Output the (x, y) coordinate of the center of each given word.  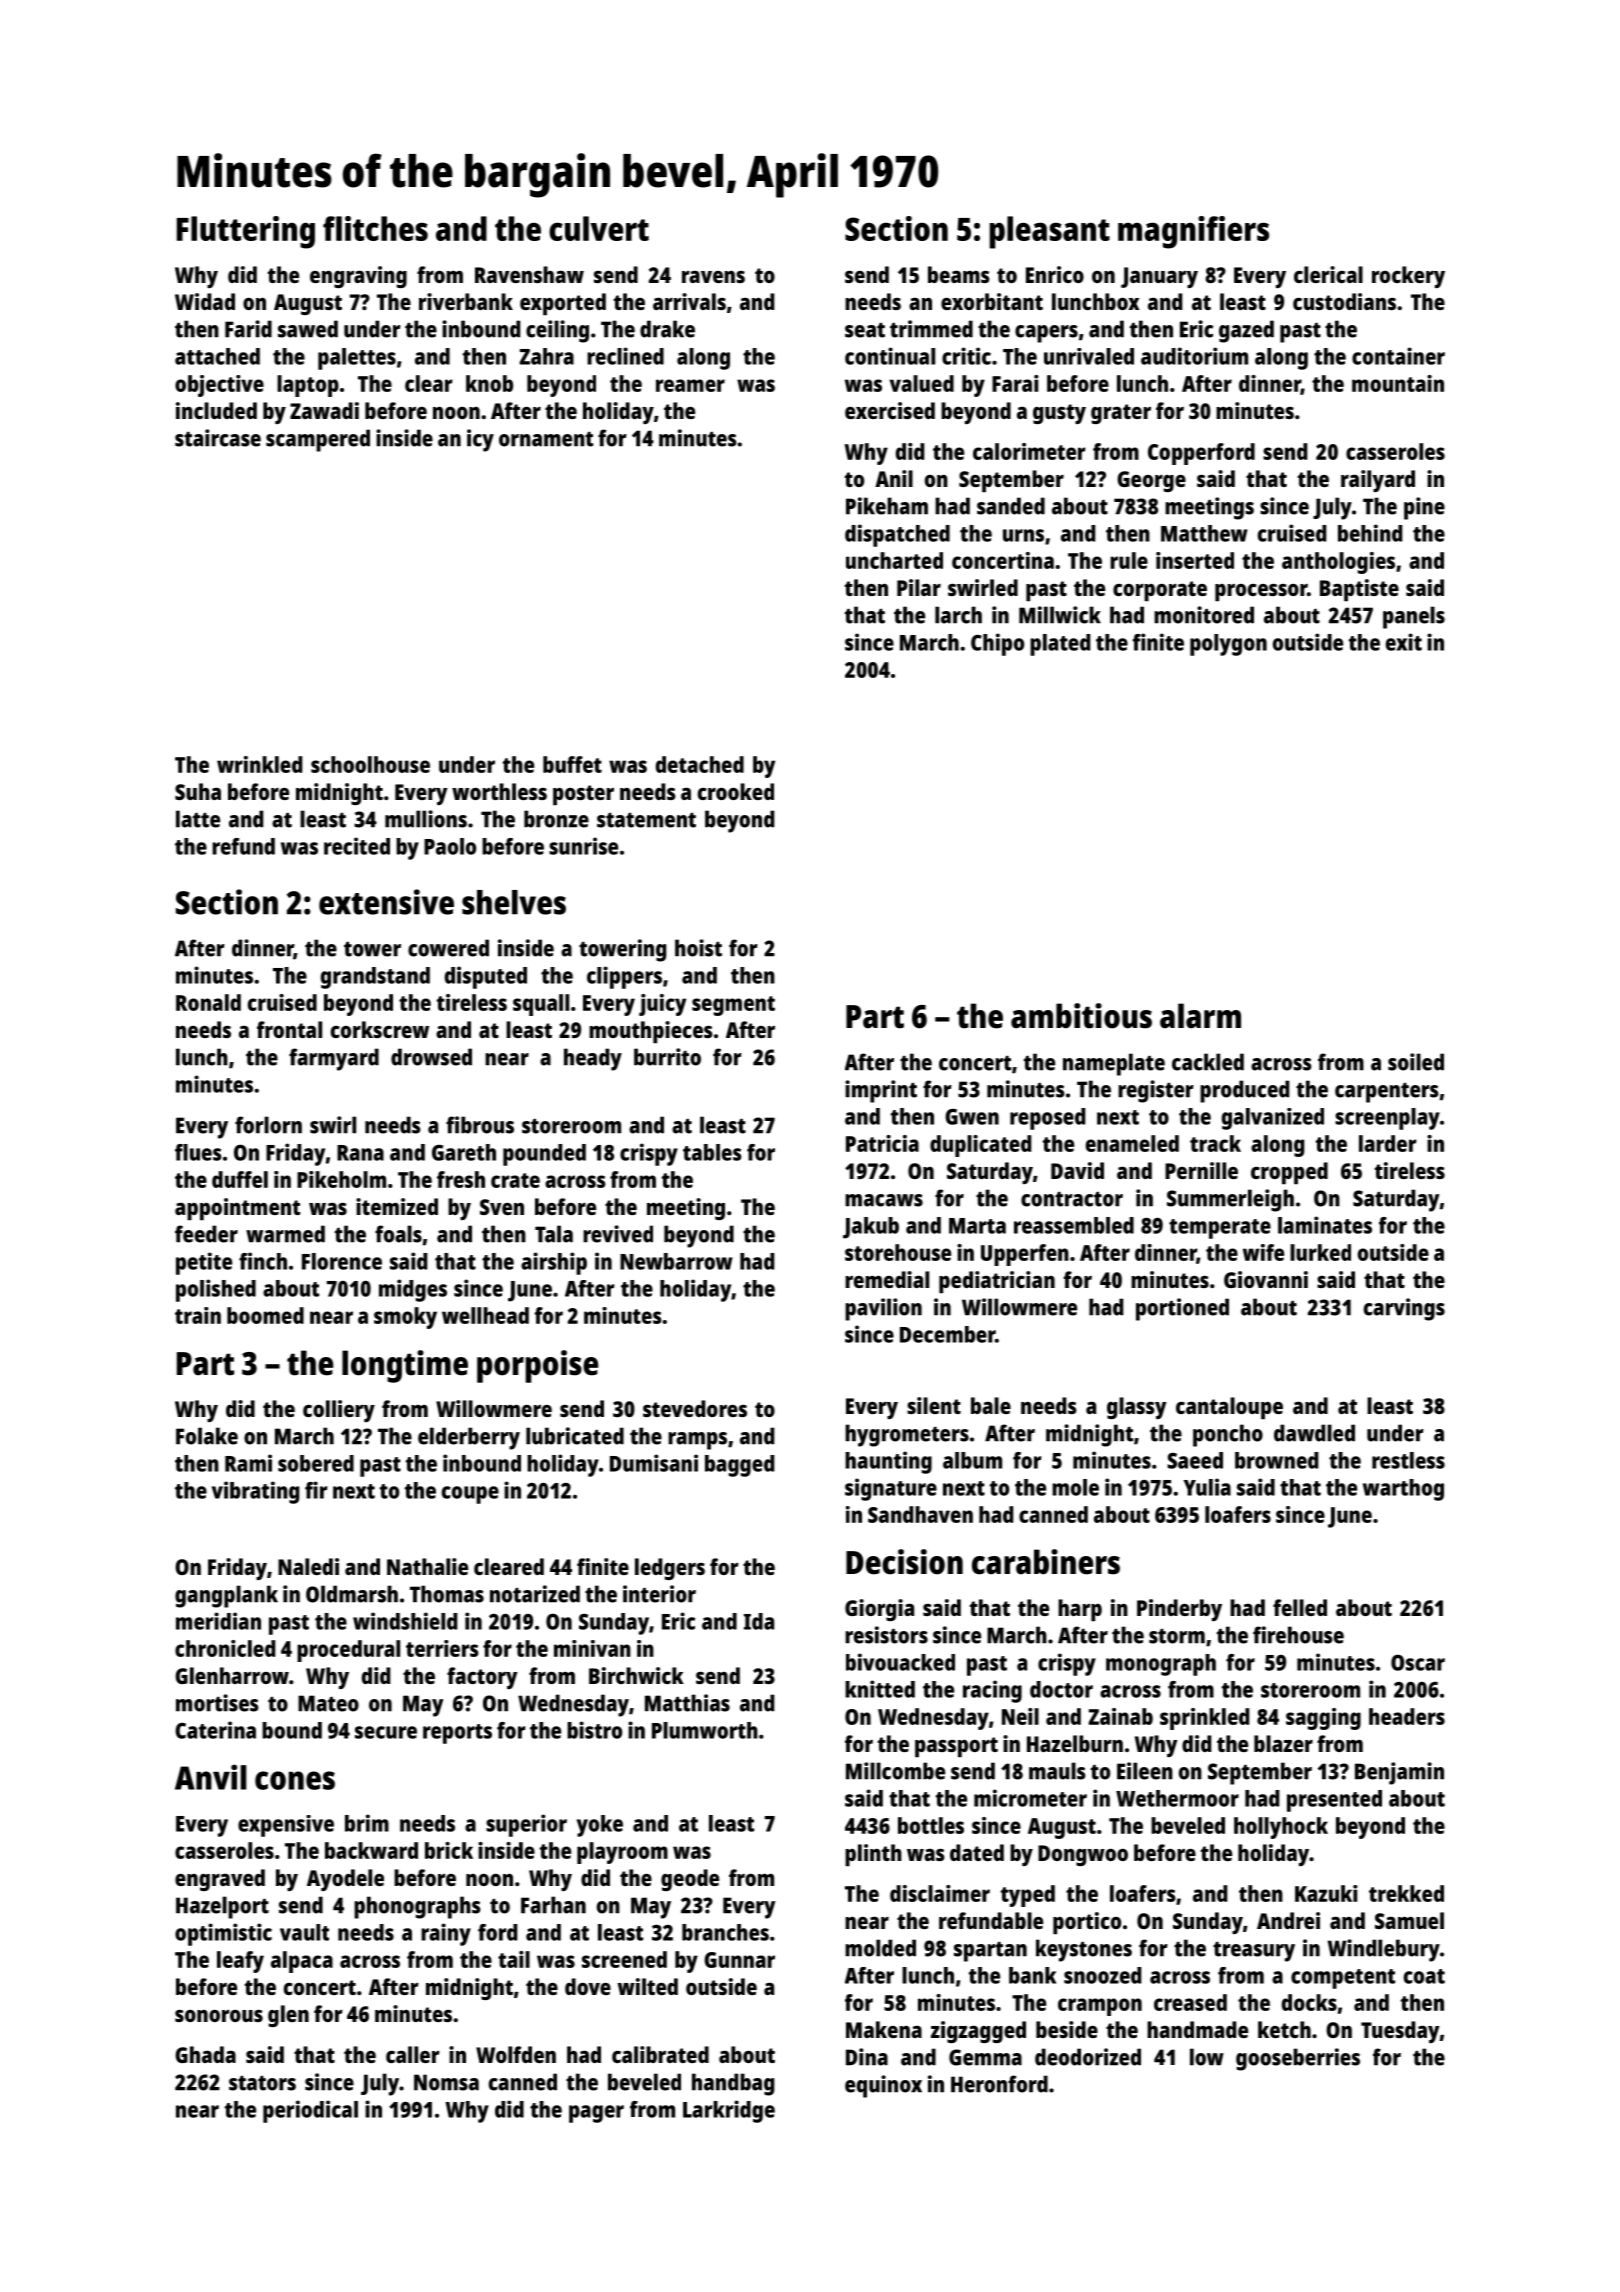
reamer (690, 385)
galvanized (1273, 1119)
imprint (881, 1091)
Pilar (919, 587)
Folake (207, 1436)
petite (204, 1263)
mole (1075, 1487)
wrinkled (259, 764)
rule (1129, 560)
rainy (446, 1934)
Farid (248, 329)
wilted (648, 1986)
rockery (1408, 277)
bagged (739, 1466)
